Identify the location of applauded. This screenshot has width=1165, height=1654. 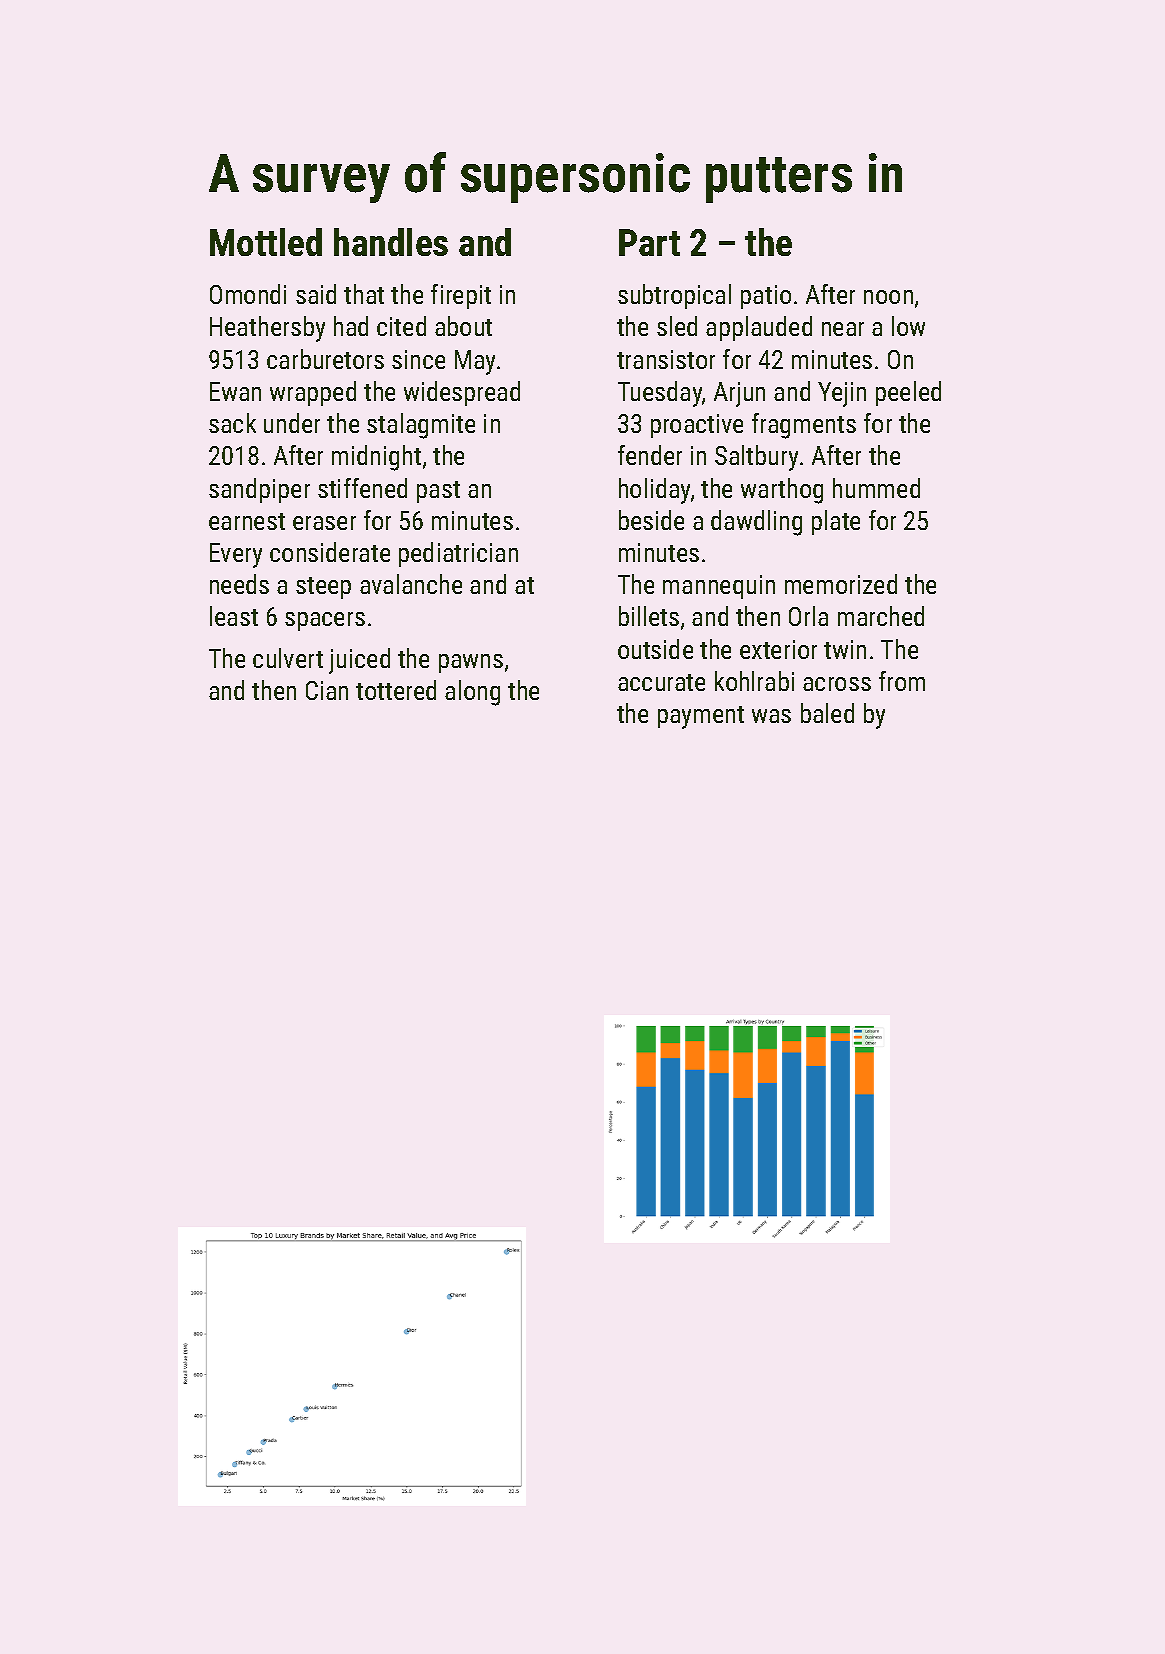
(759, 328).
